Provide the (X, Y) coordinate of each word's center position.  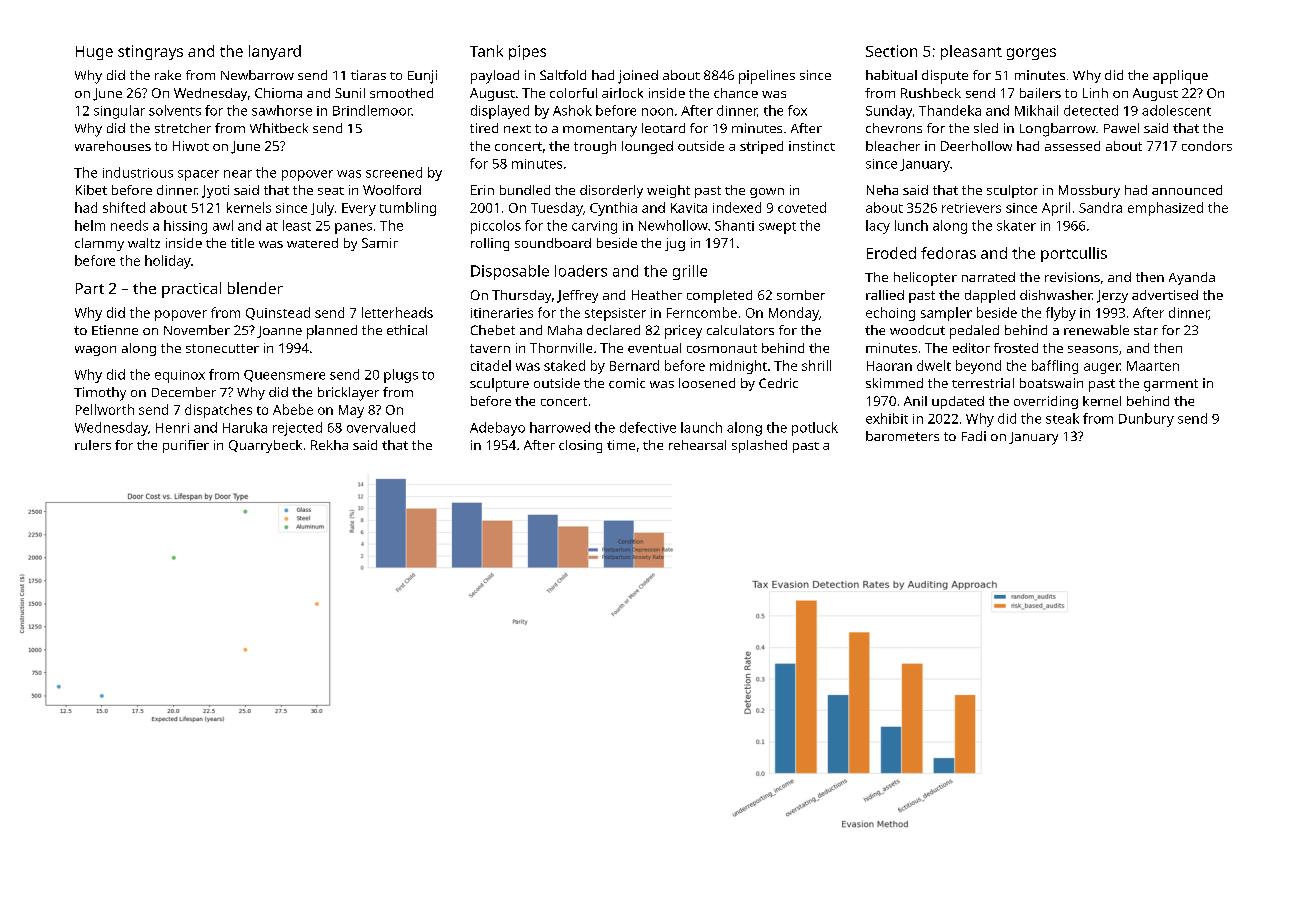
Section (891, 51)
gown (767, 193)
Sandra (1100, 207)
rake (168, 75)
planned (332, 332)
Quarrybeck (265, 446)
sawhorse (282, 110)
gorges (1031, 54)
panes (353, 228)
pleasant (971, 52)
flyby (1061, 314)
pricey (683, 332)
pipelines (767, 77)
